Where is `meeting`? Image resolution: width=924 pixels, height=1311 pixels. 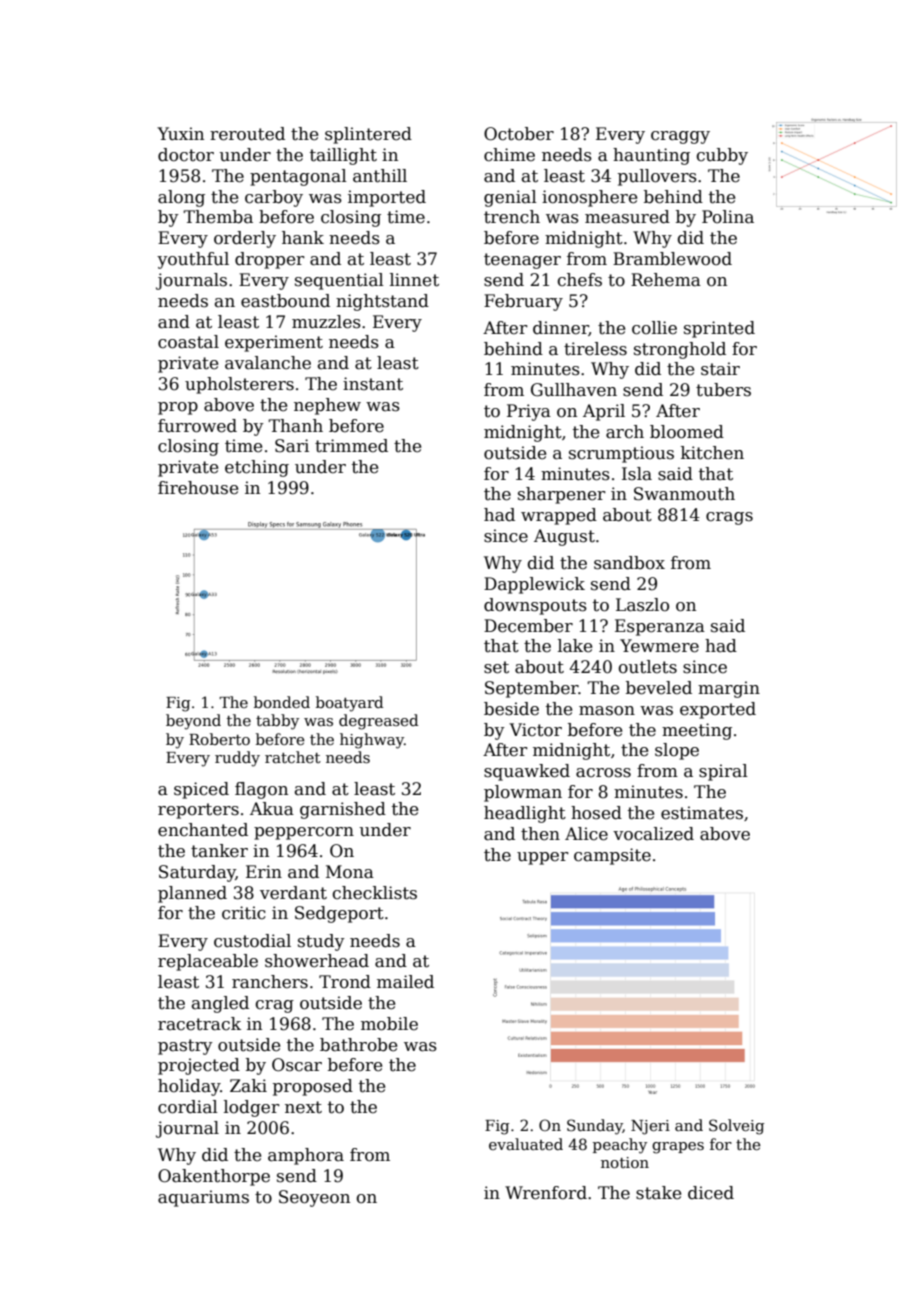 meeting is located at coordinates (697, 731).
